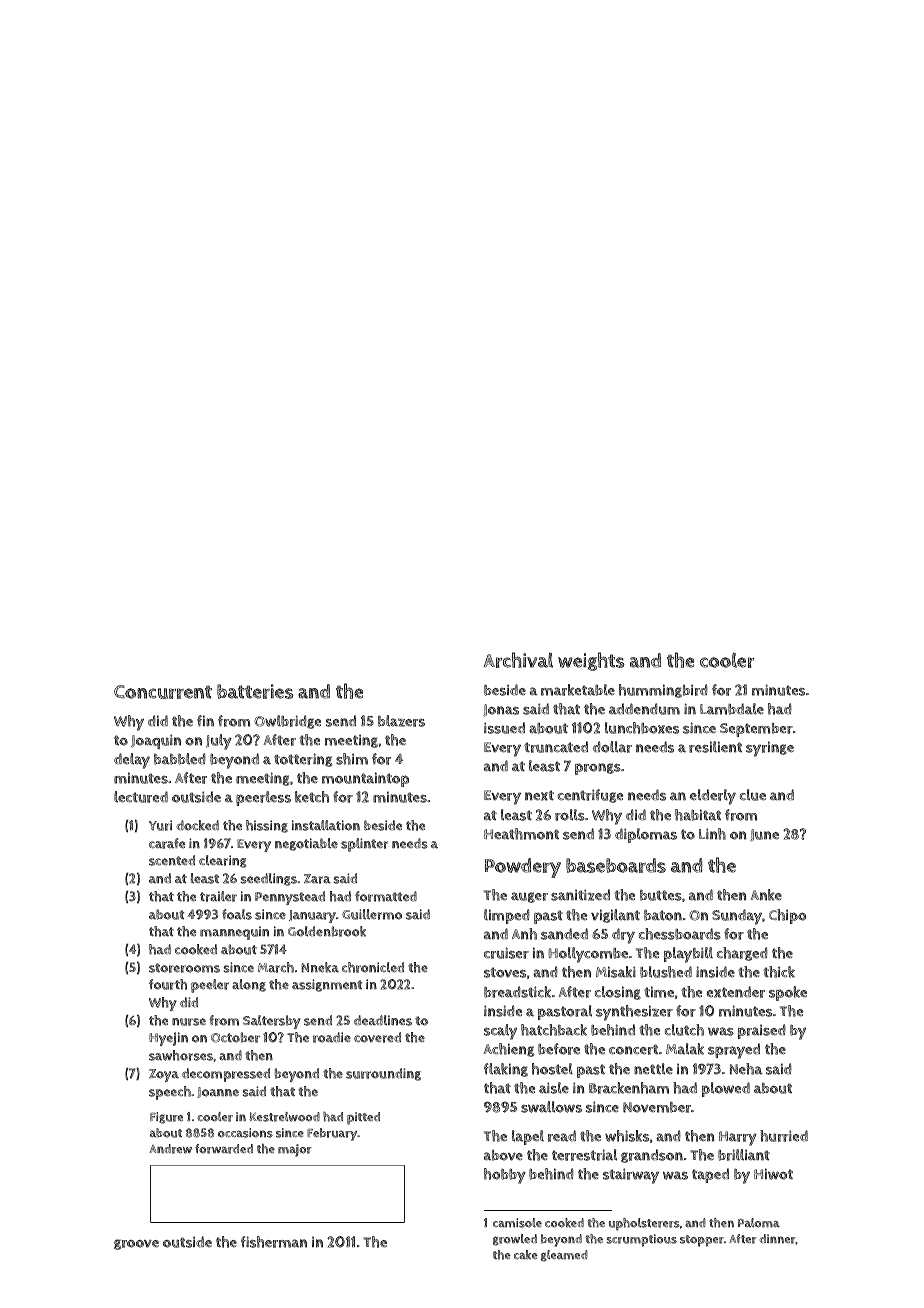 The width and height of the page is (924, 1308). What do you see at coordinates (383, 1074) in the page?
I see `surrounding` at bounding box center [383, 1074].
